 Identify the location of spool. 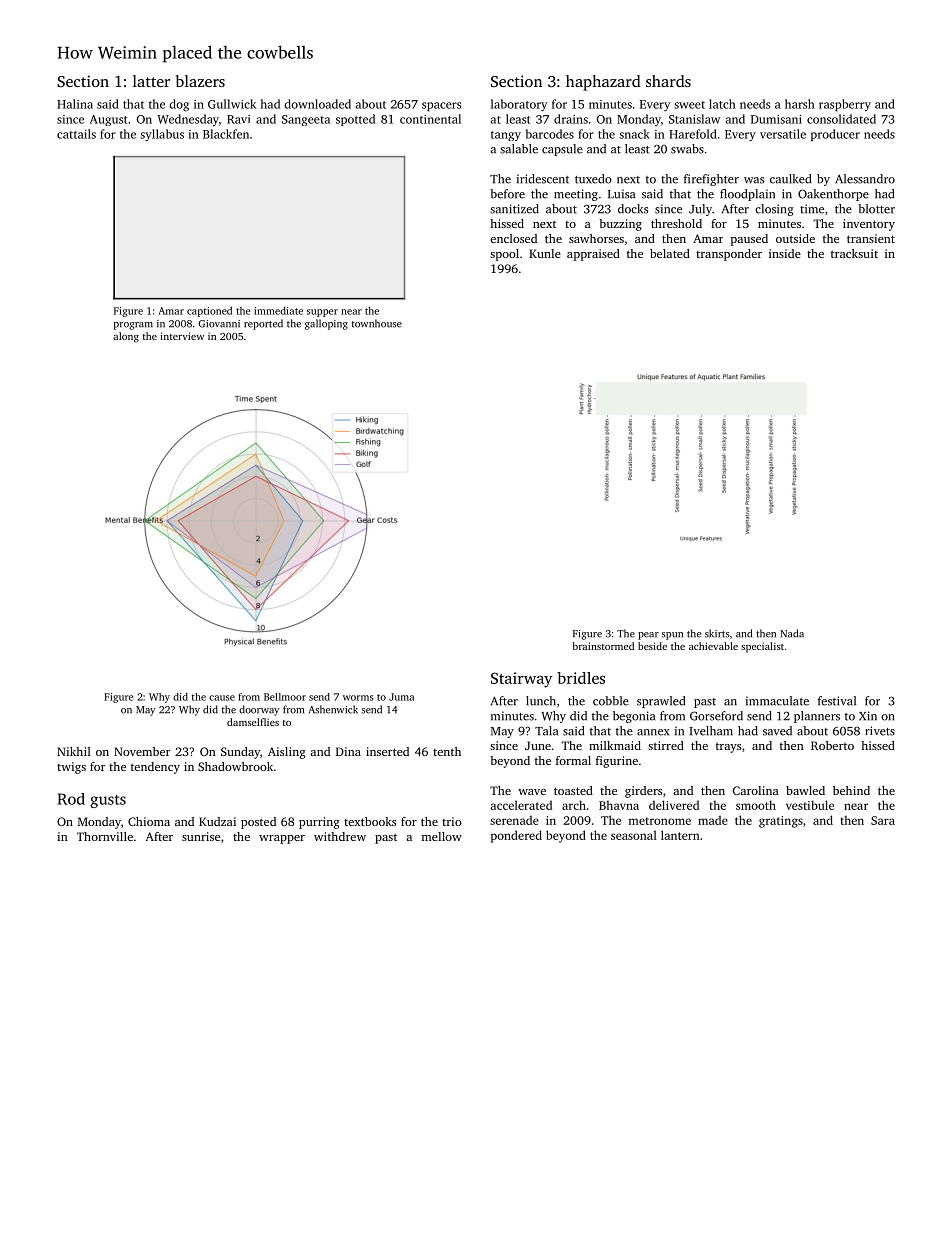
(504, 255).
